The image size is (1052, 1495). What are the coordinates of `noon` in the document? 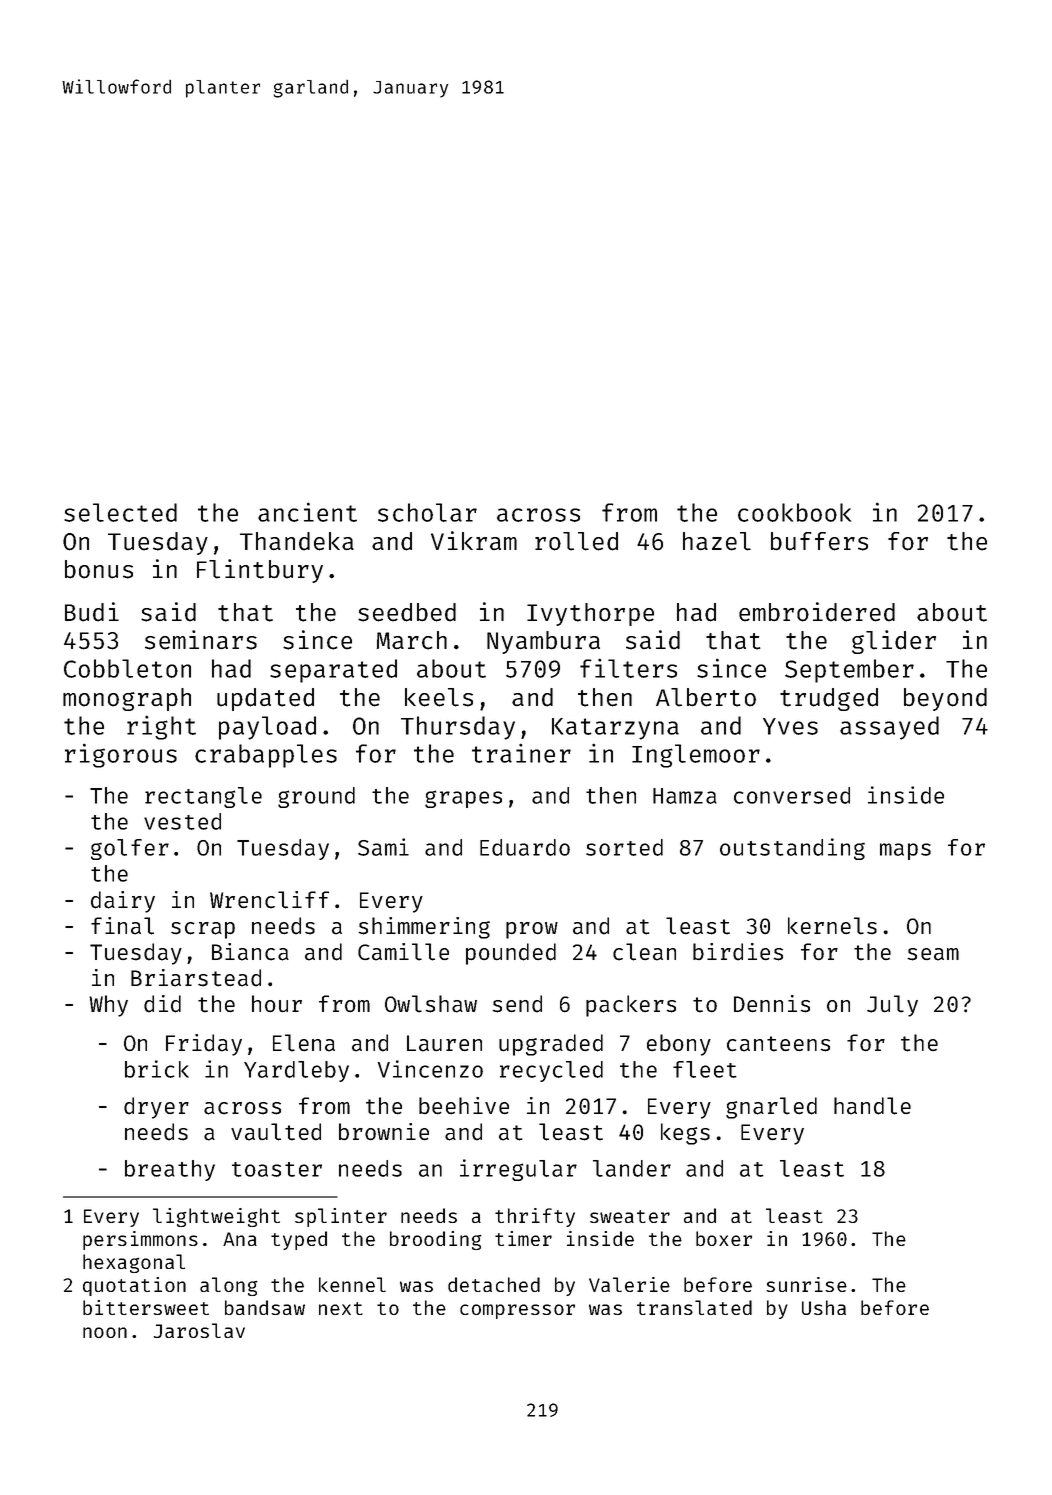 It's located at (105, 1332).
